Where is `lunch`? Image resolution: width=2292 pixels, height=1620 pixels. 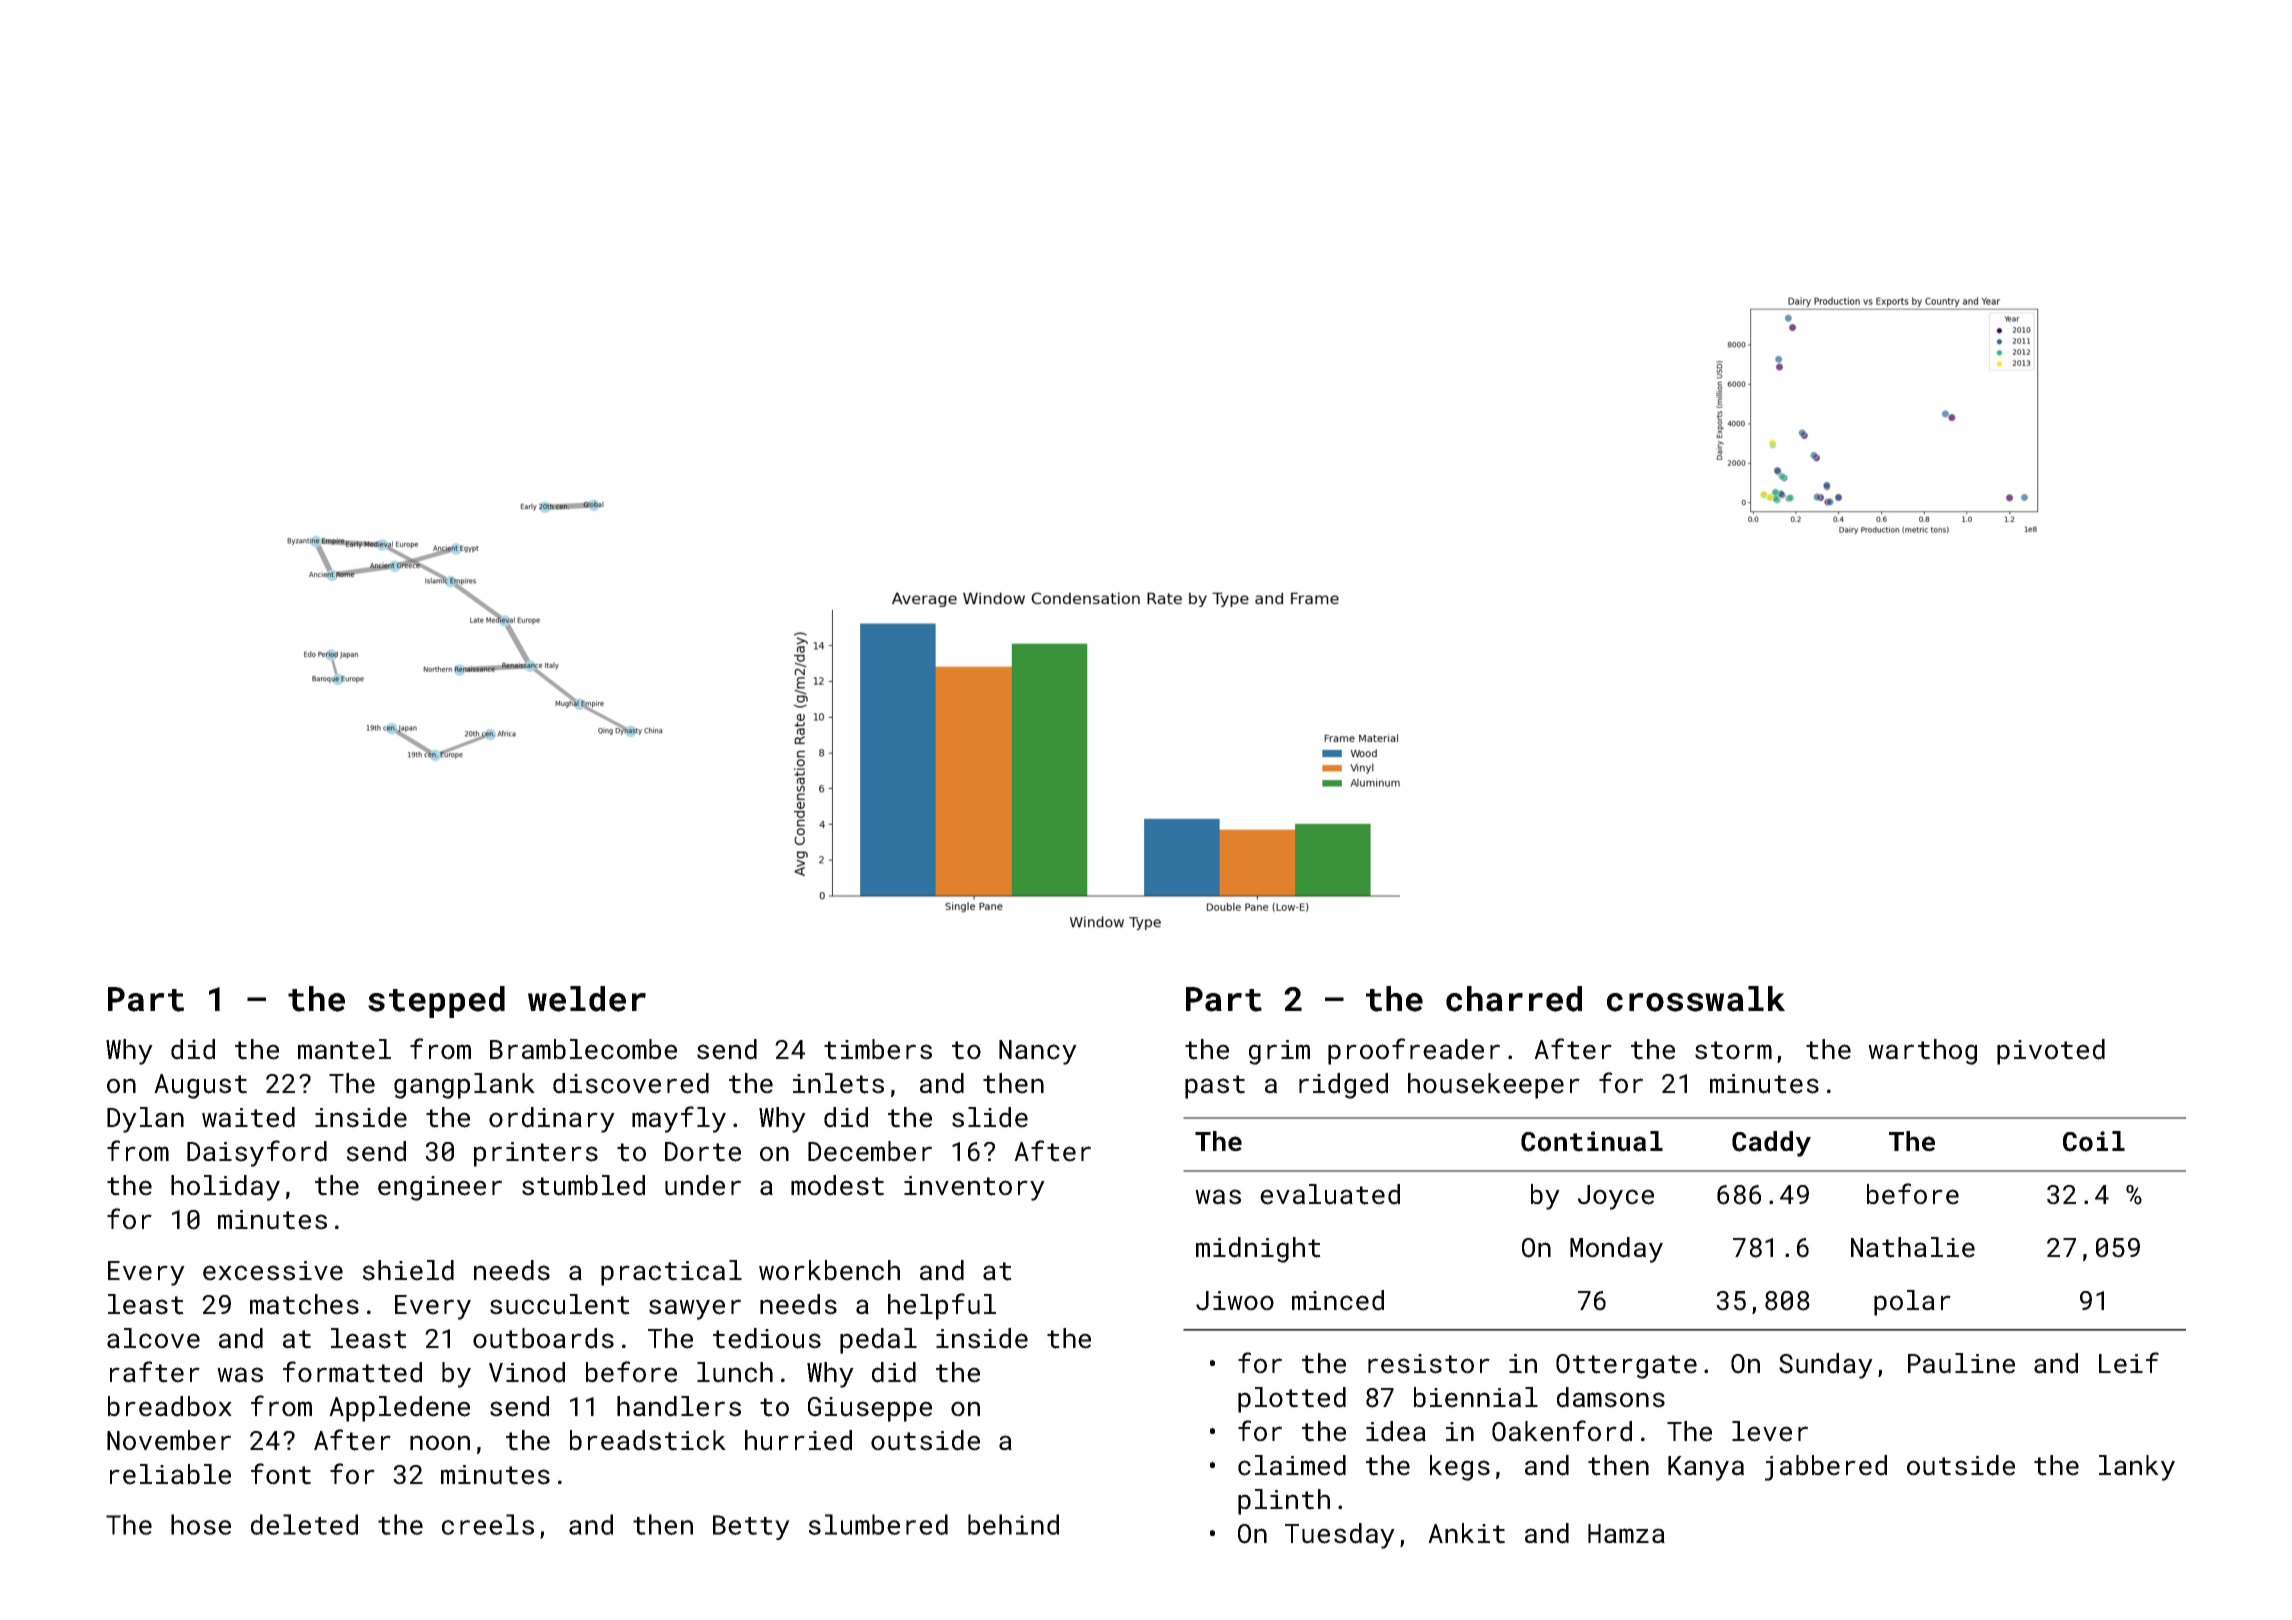 lunch is located at coordinates (735, 1372).
